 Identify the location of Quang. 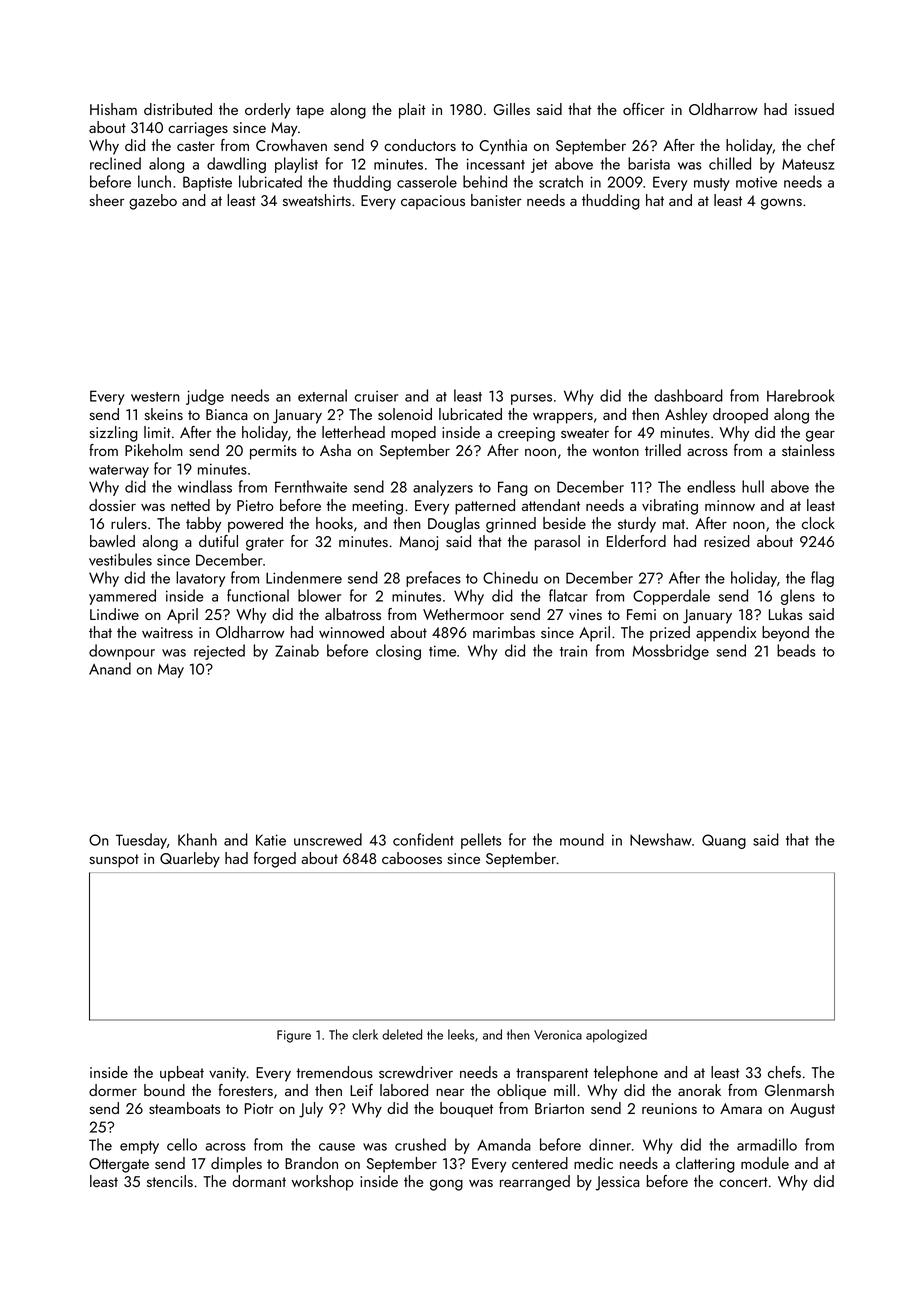
(724, 841).
